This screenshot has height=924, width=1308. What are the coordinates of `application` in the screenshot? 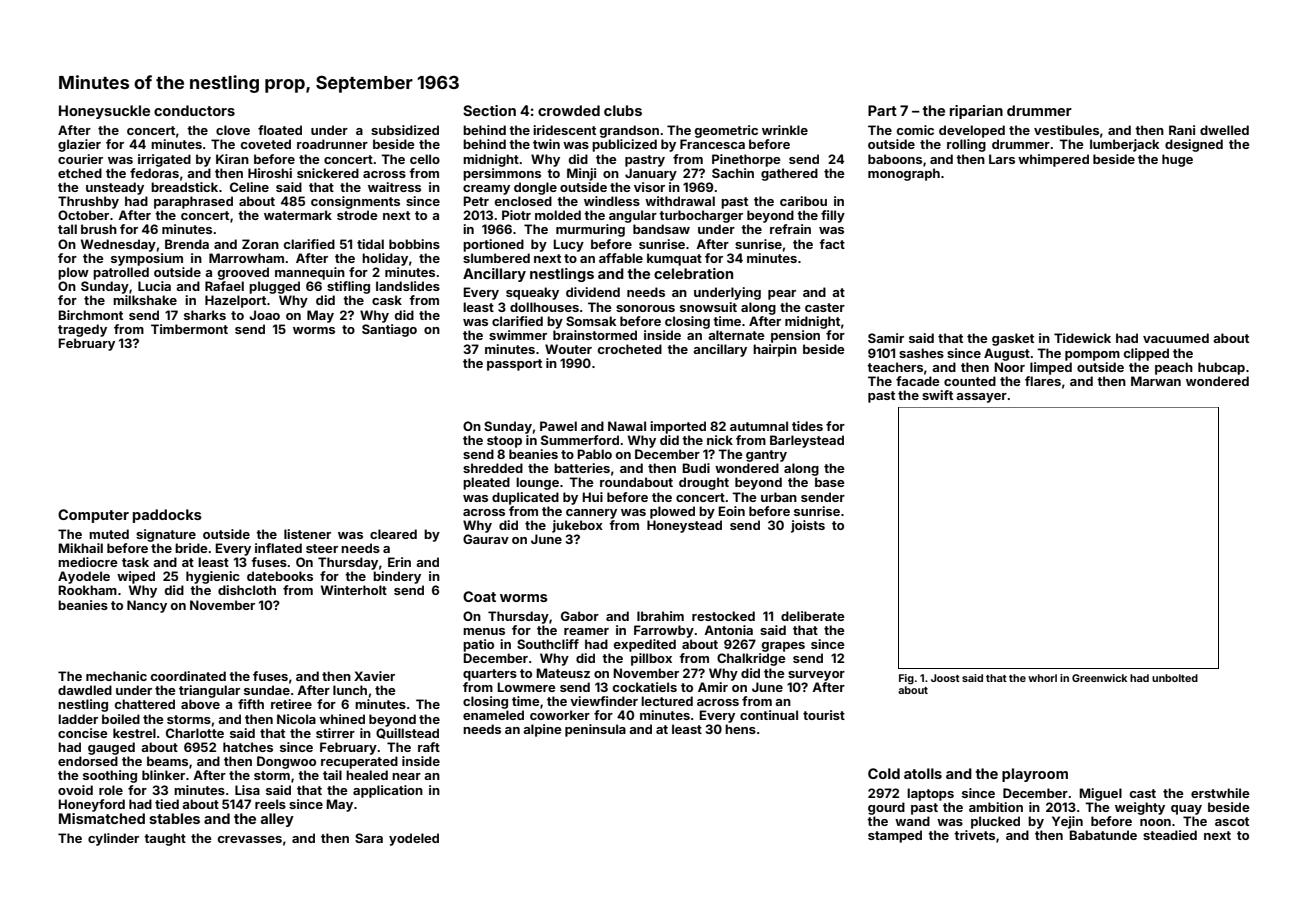 It's located at (388, 791).
